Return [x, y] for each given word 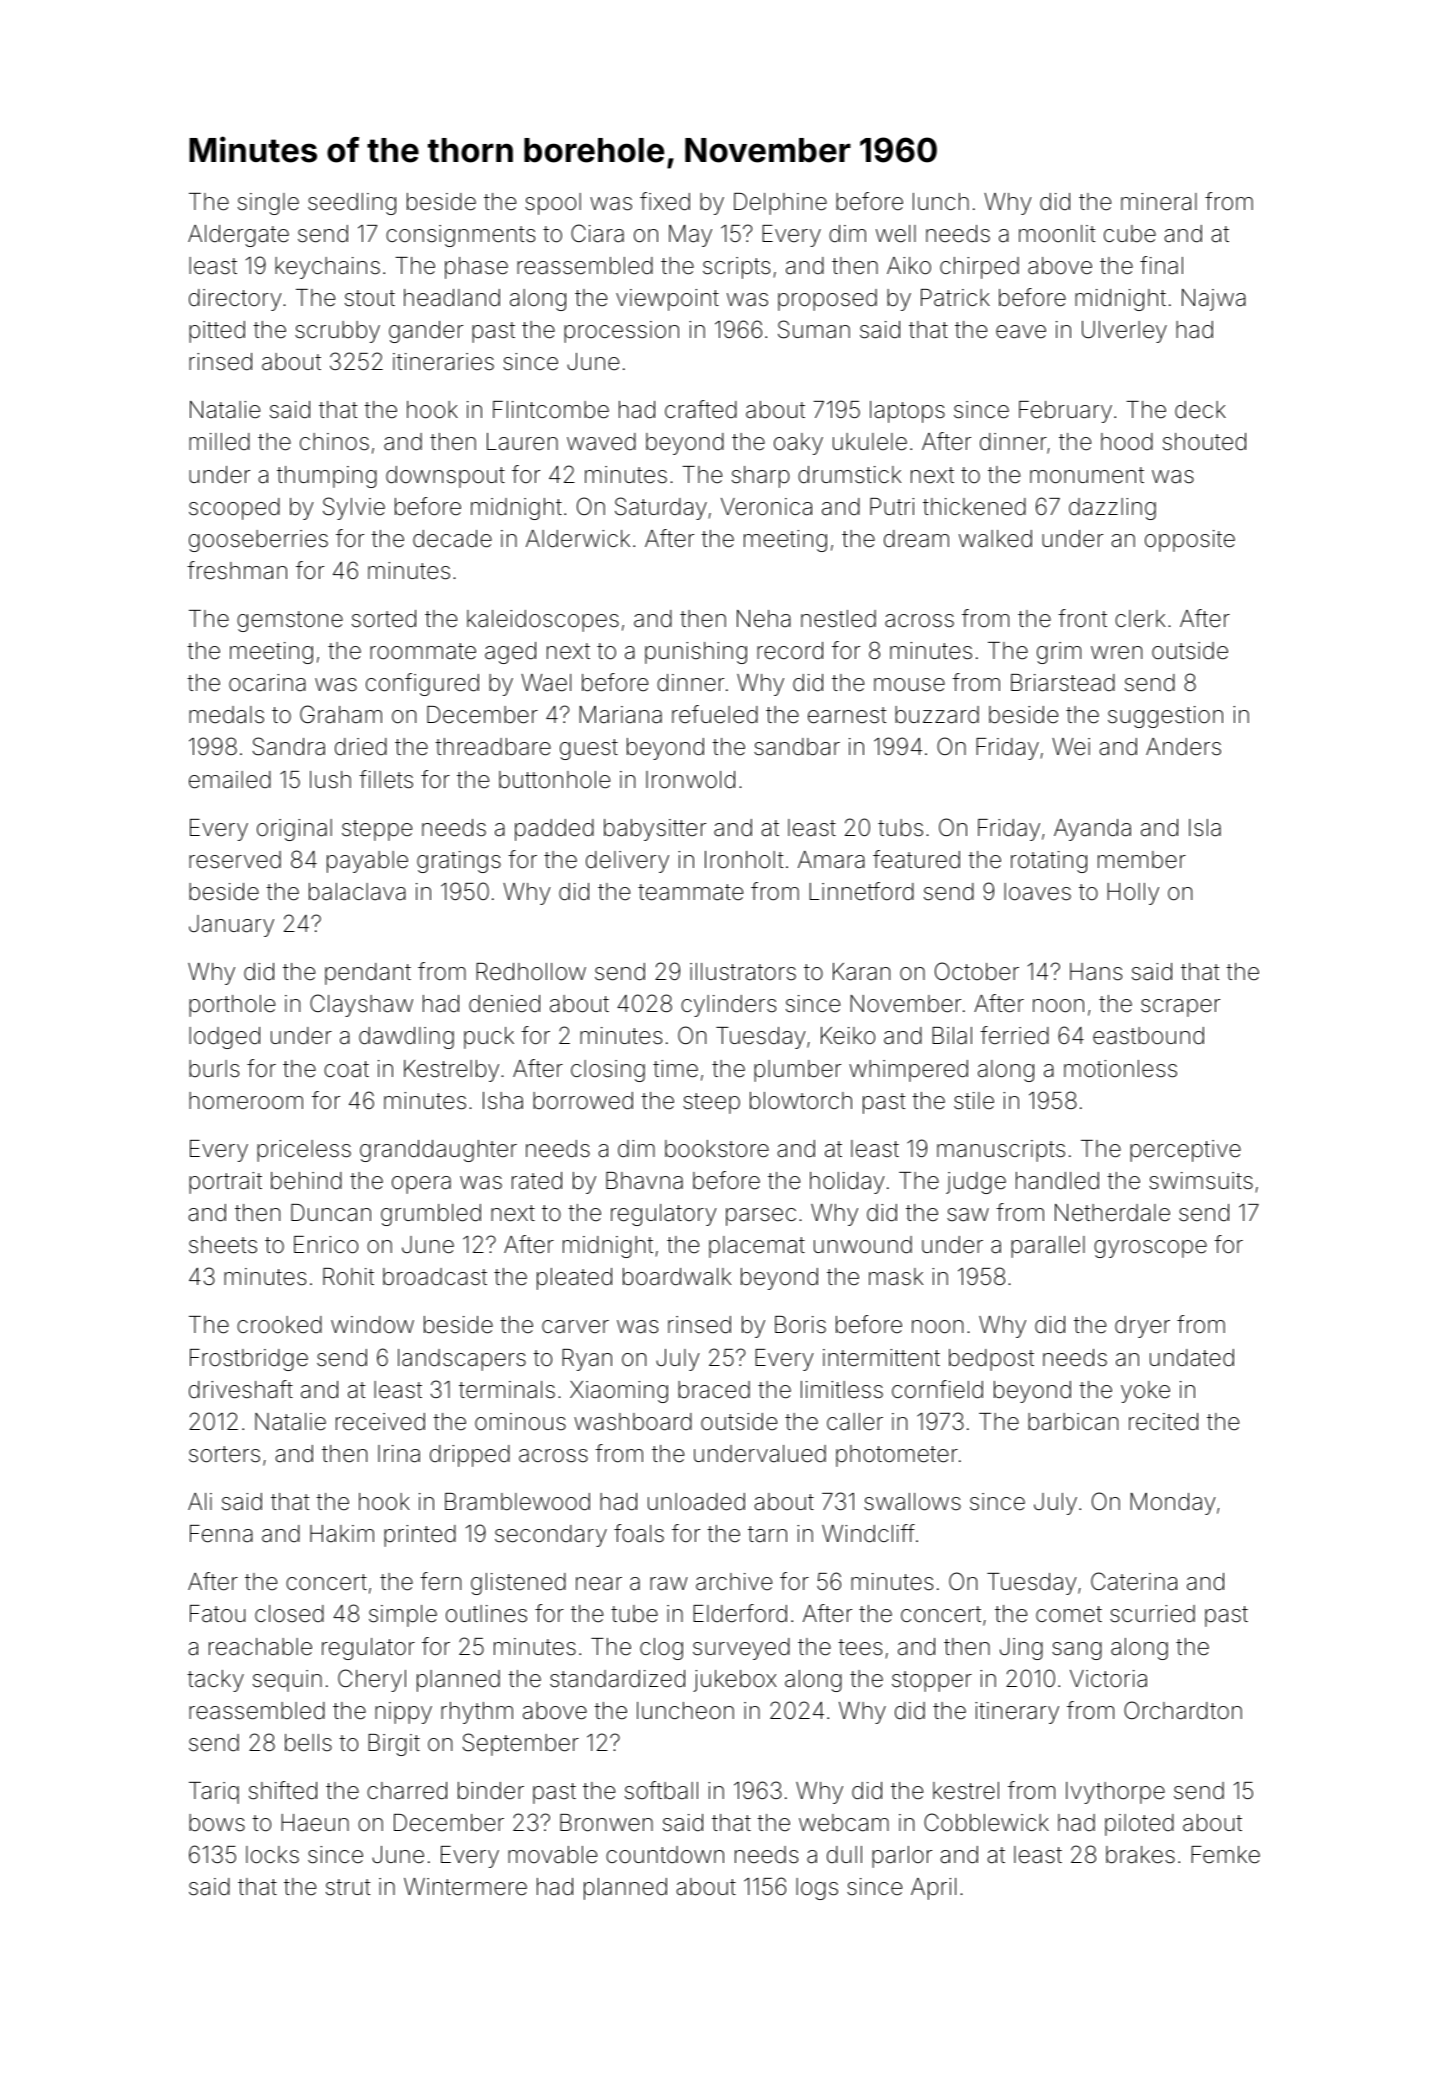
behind [306, 1181]
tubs [900, 828]
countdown [665, 1855]
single [268, 204]
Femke [1225, 1855]
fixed [665, 201]
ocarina [267, 683]
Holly [1133, 894]
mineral [1159, 202]
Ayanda [1092, 830]
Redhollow [531, 972]
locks [272, 1855]
